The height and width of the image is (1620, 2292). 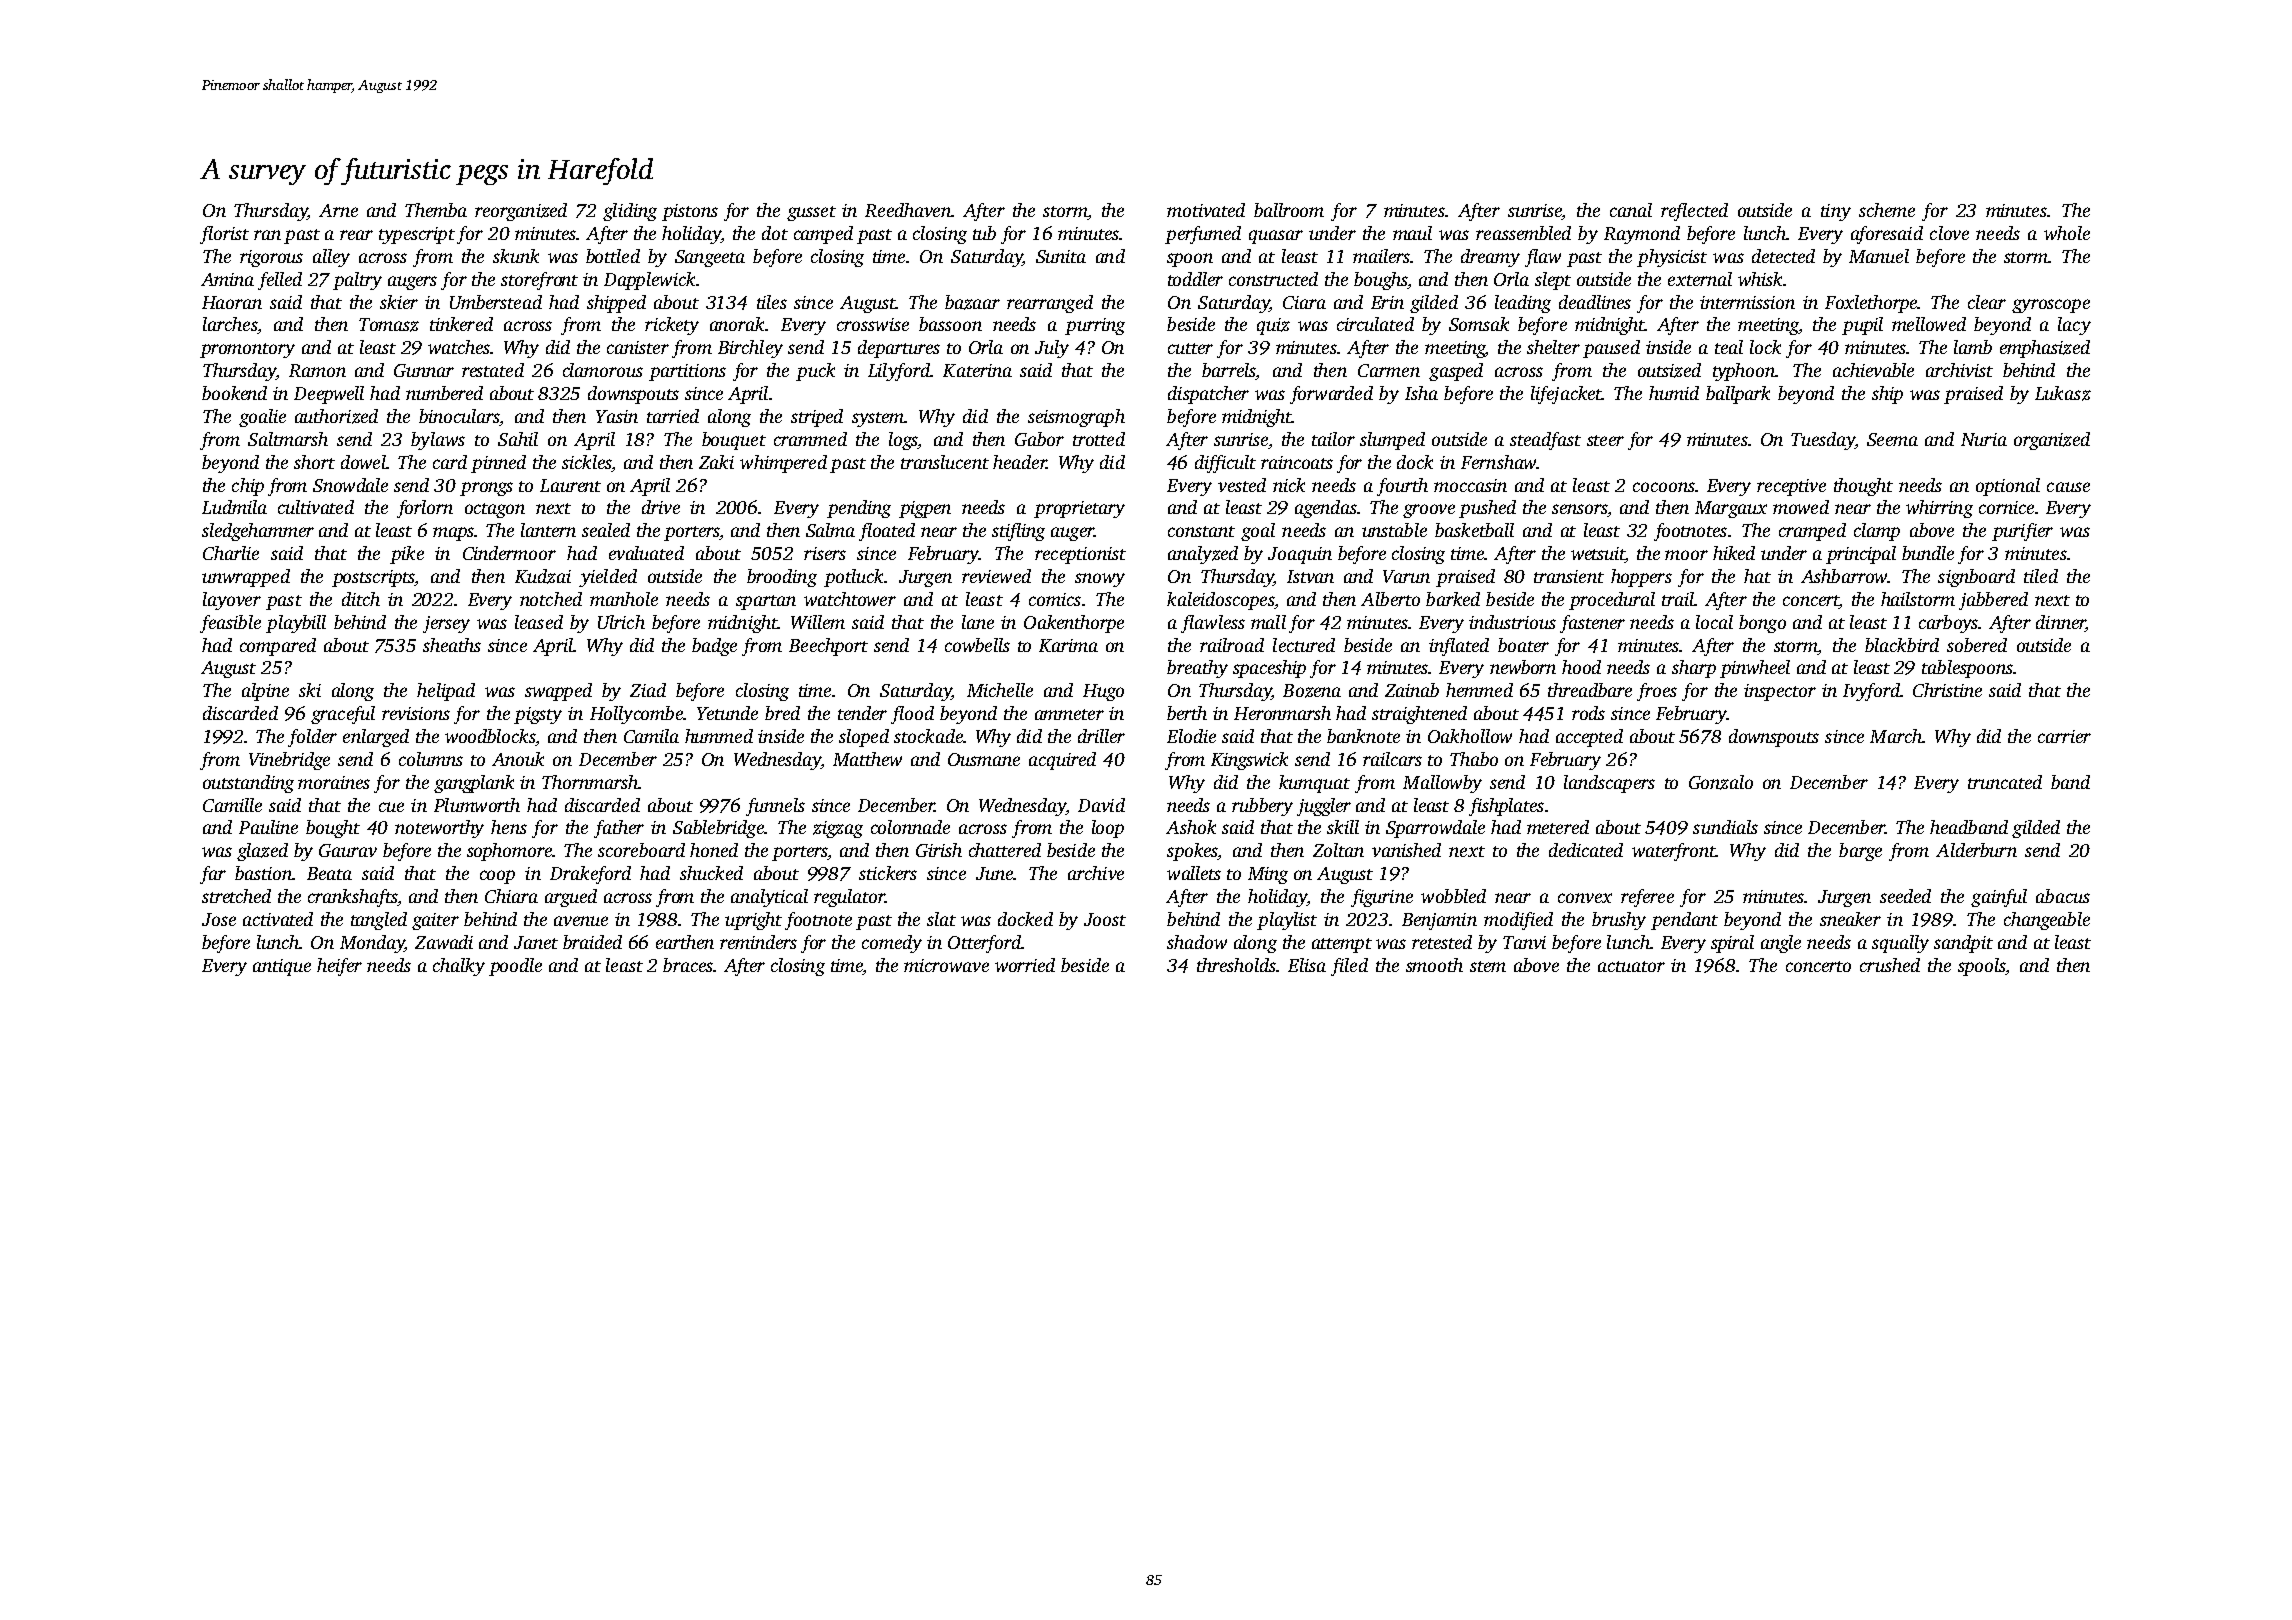 What do you see at coordinates (234, 507) in the image?
I see `Ludmila` at bounding box center [234, 507].
